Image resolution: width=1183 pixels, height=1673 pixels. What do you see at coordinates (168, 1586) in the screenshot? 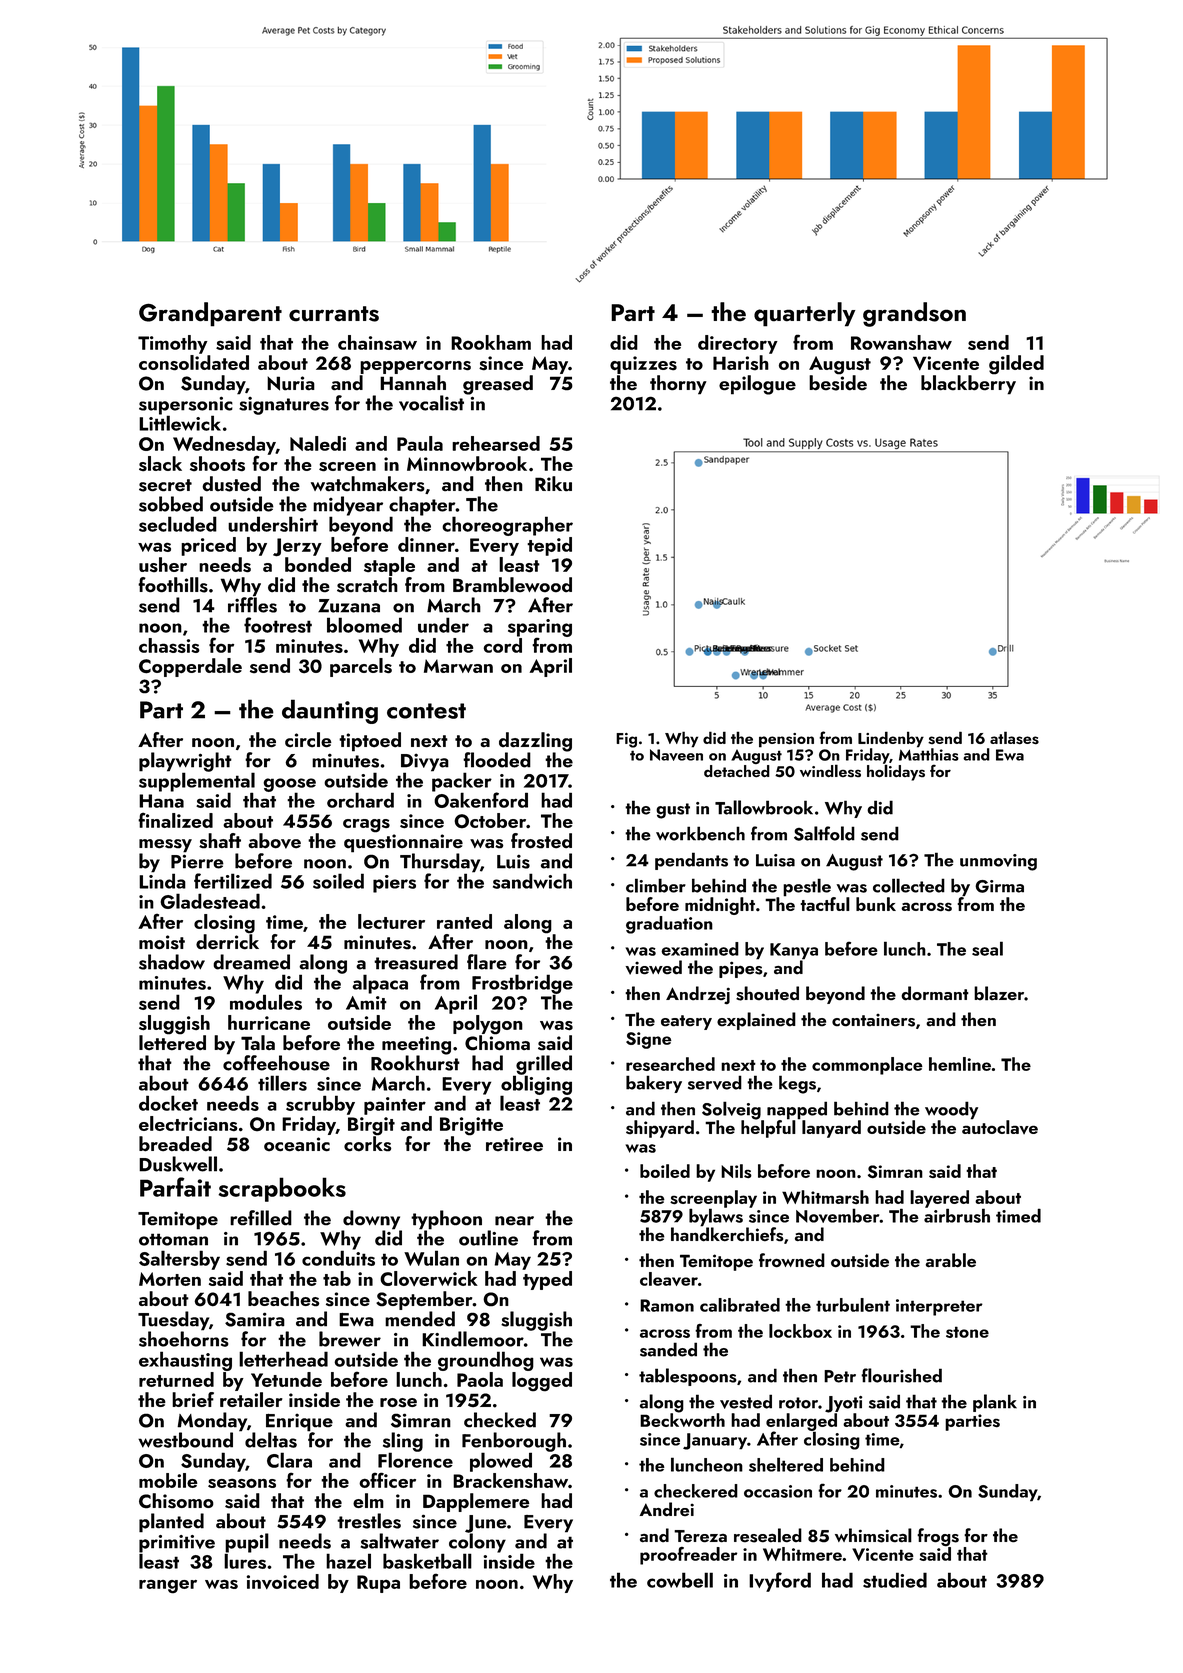
I see `ranger` at bounding box center [168, 1586].
